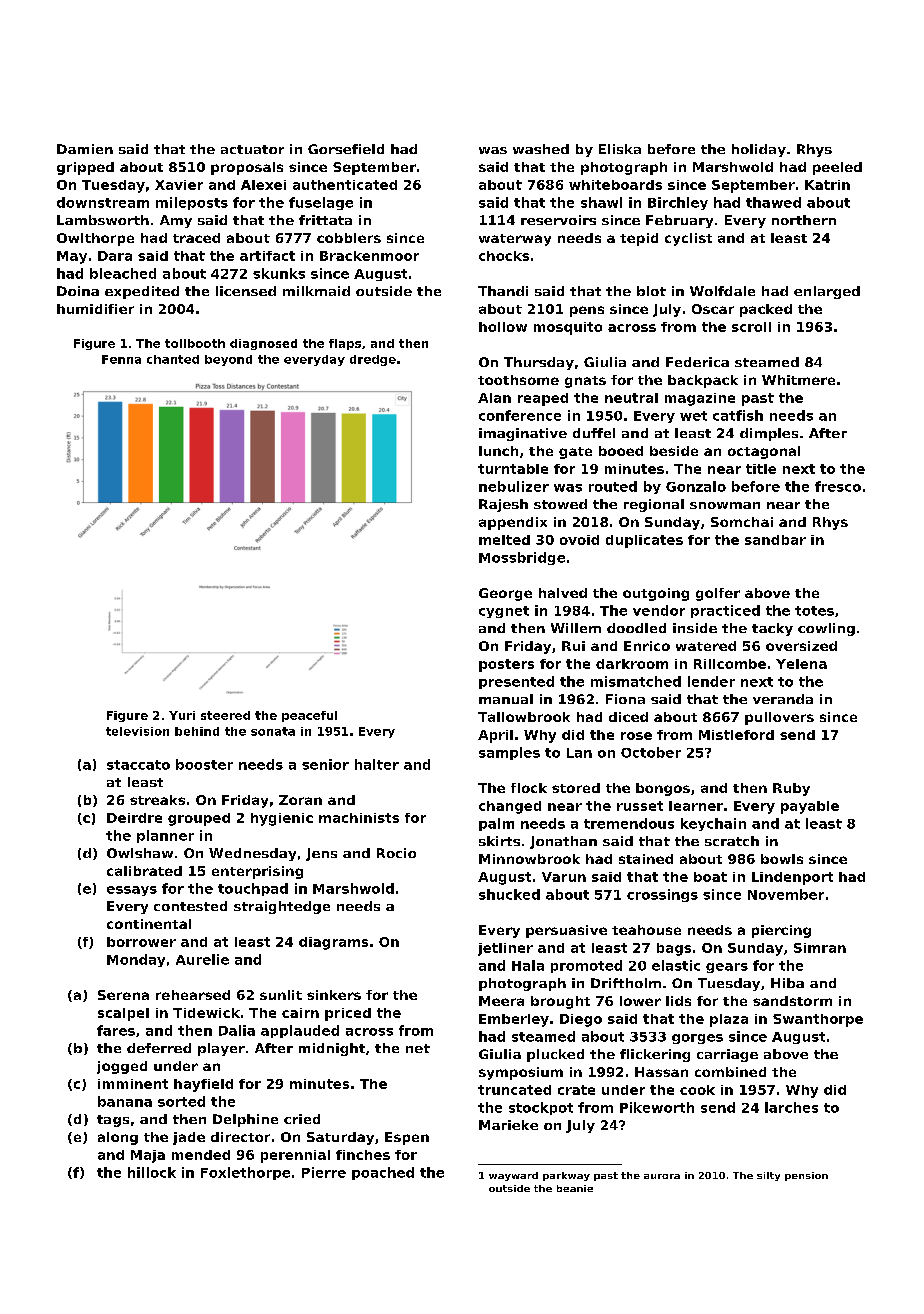  I want to click on Gorsefield, so click(346, 149).
